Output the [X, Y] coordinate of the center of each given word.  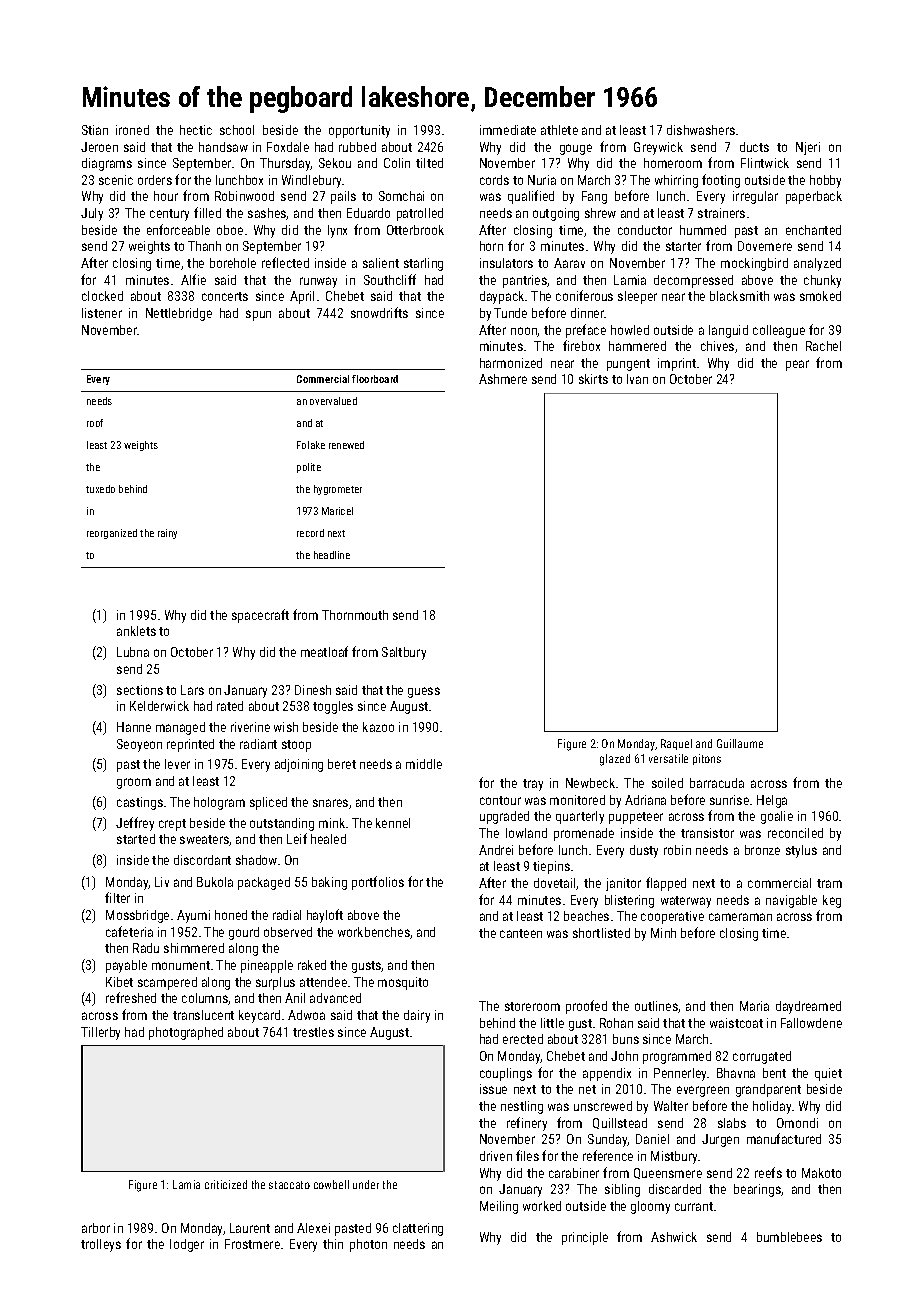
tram [829, 883]
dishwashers [701, 130]
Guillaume [740, 743]
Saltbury [404, 653]
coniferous [584, 295]
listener [102, 313]
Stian [95, 130]
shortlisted [601, 933]
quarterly [580, 817]
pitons [707, 759]
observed [288, 932]
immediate [508, 130]
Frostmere [252, 1244]
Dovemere [765, 246]
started [136, 839]
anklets [136, 631]
